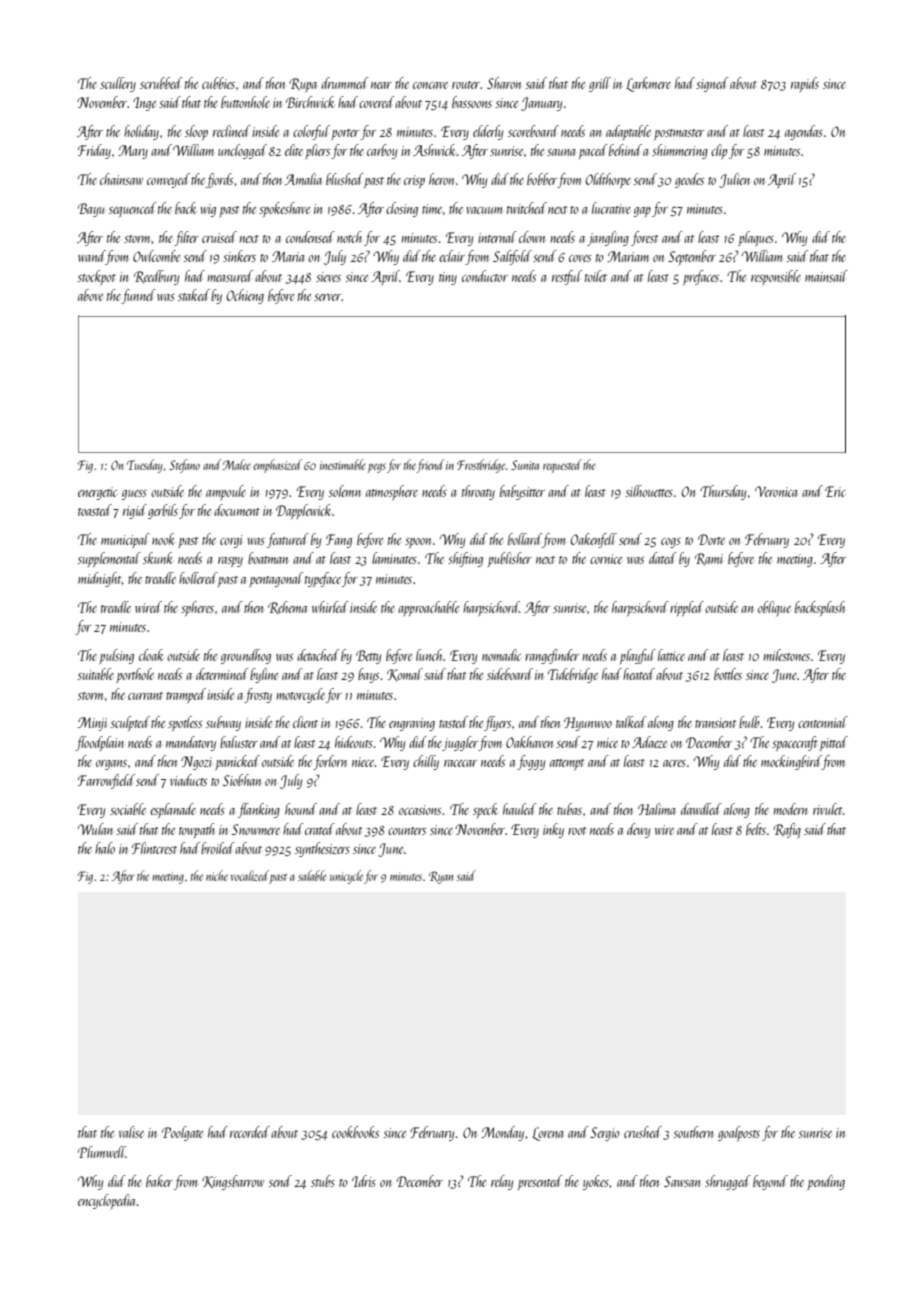 This screenshot has width=924, height=1308. I want to click on Rupa, so click(303, 85).
